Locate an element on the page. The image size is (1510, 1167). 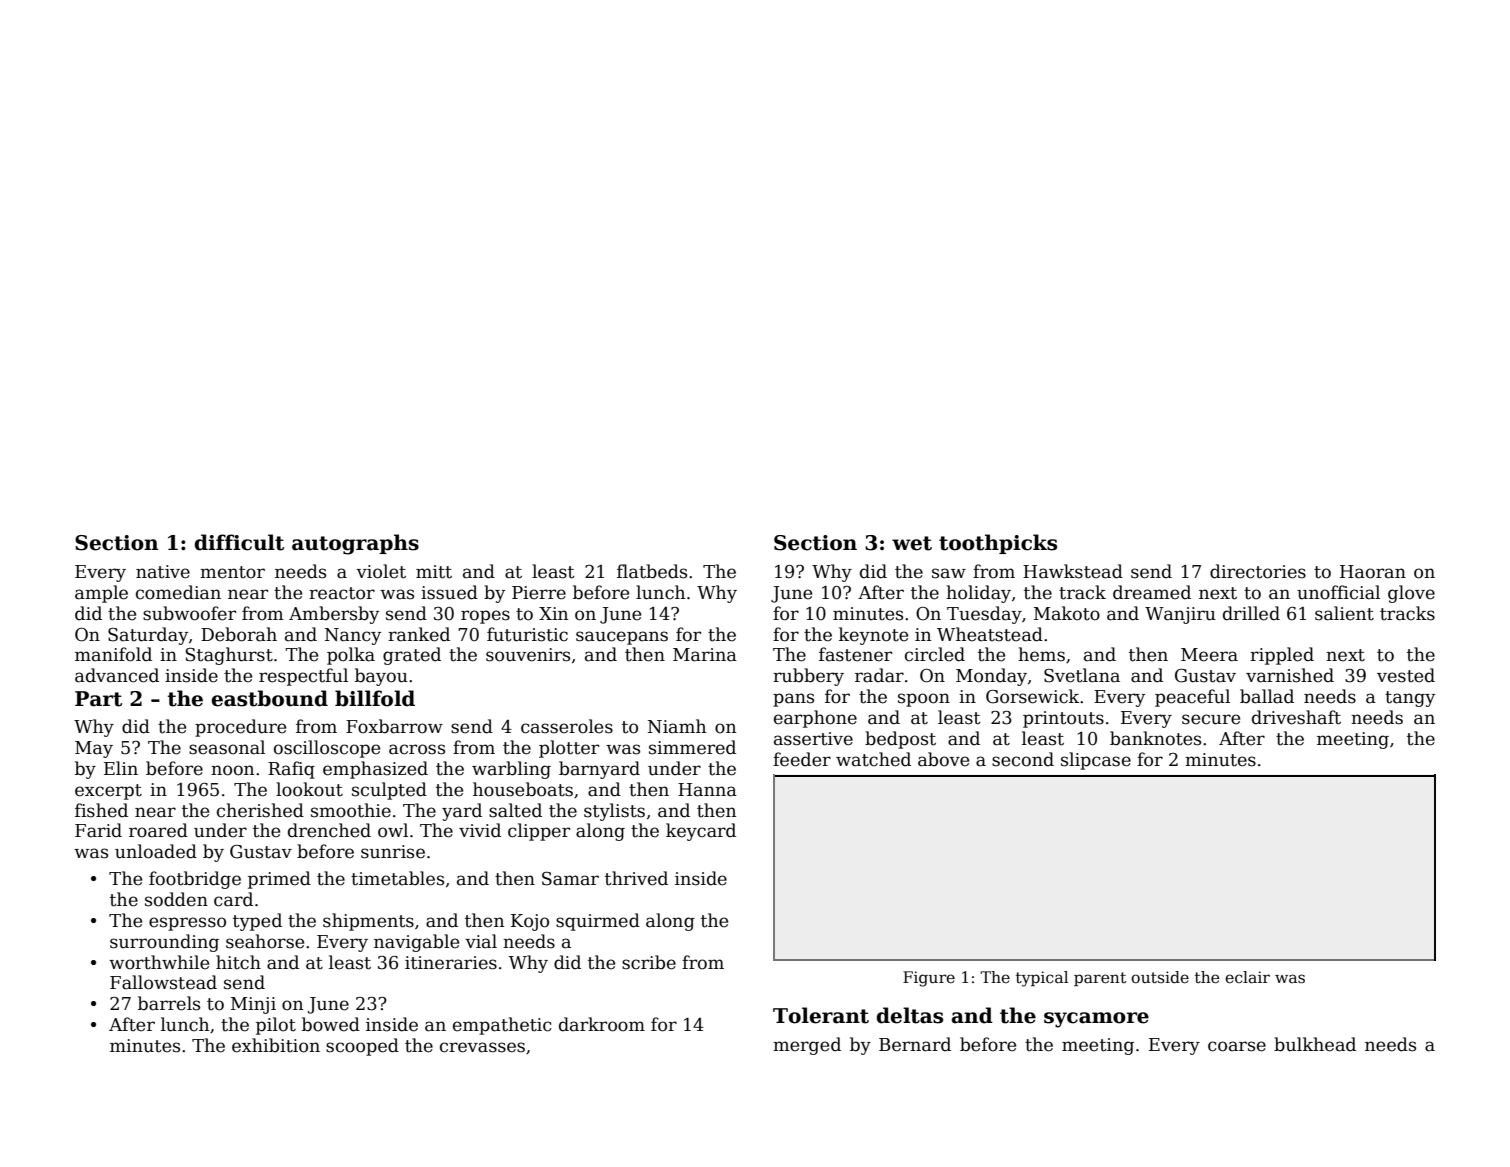
toothpicks is located at coordinates (998, 544).
